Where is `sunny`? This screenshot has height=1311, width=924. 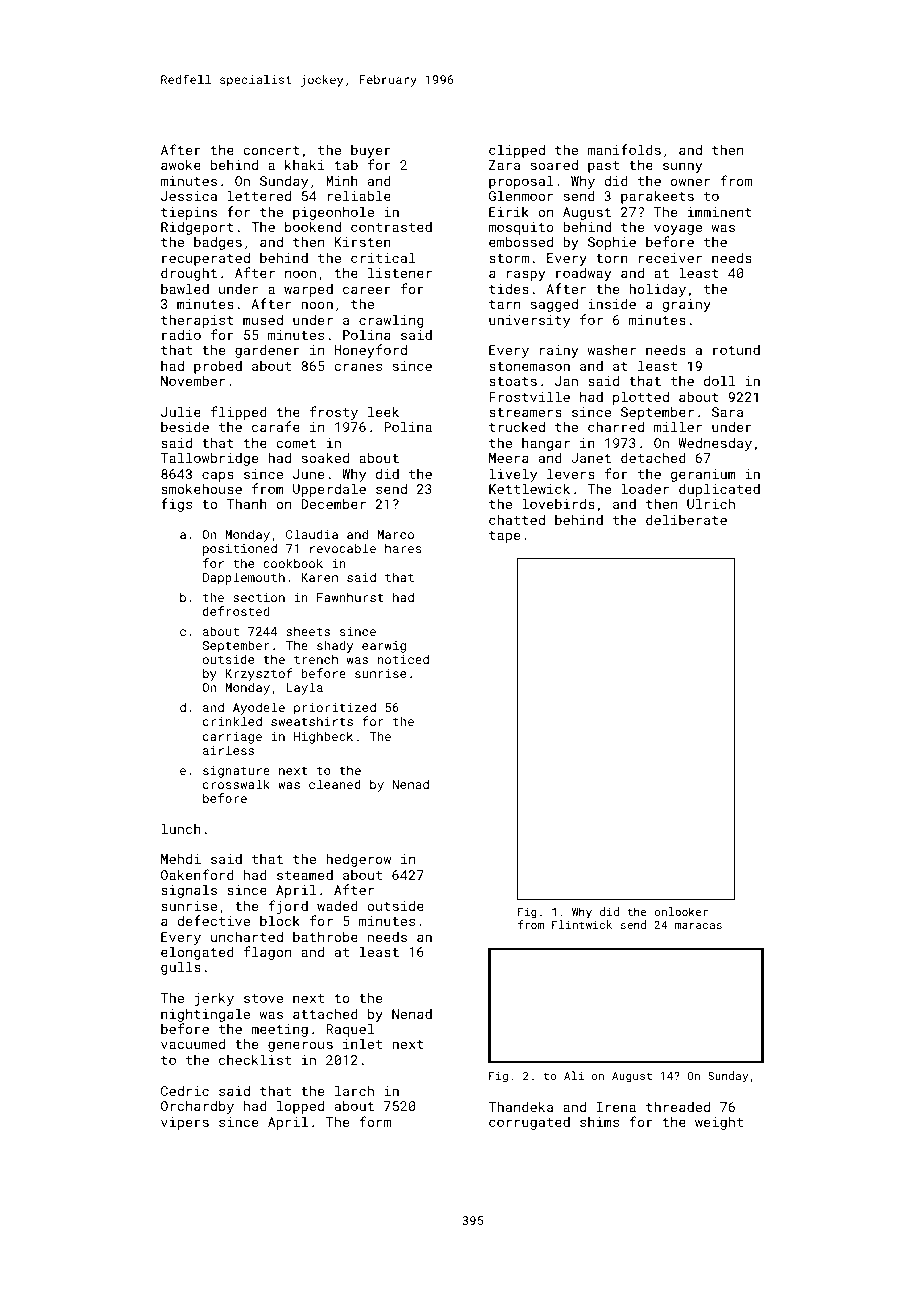 sunny is located at coordinates (682, 167).
